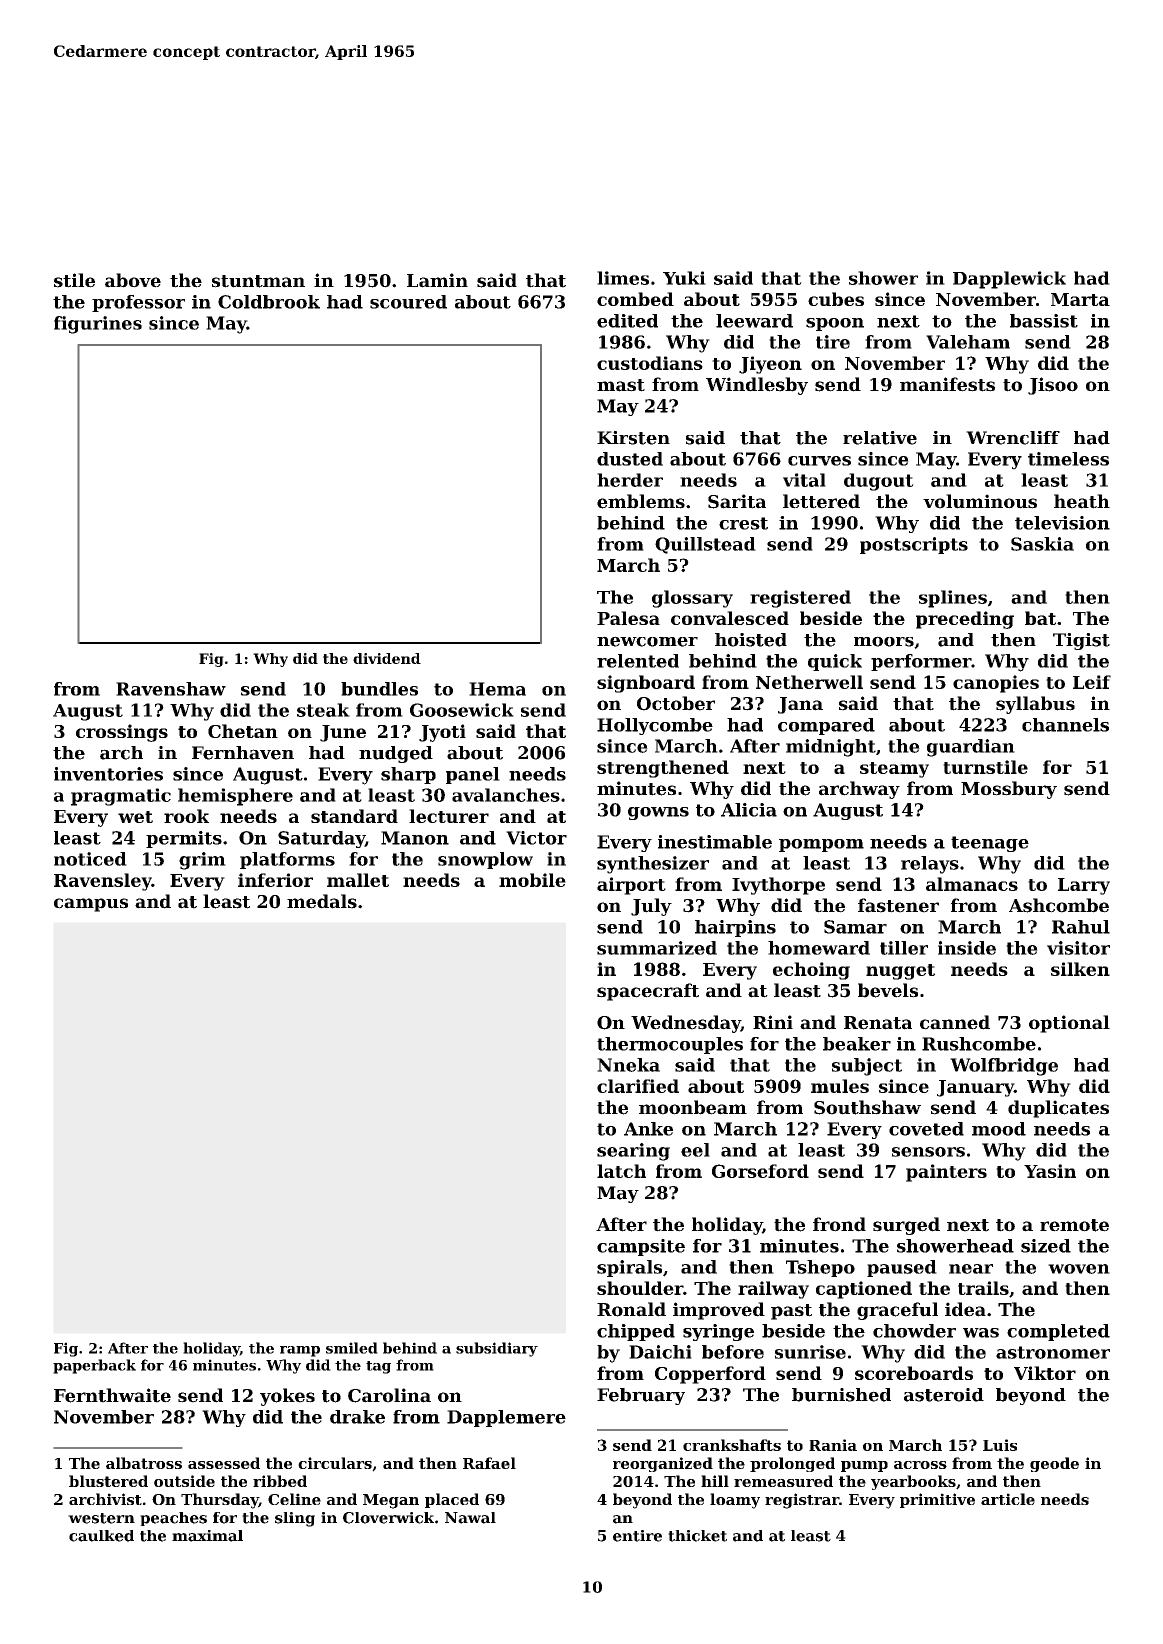 The height and width of the screenshot is (1644, 1163). I want to click on loamy, so click(735, 1501).
